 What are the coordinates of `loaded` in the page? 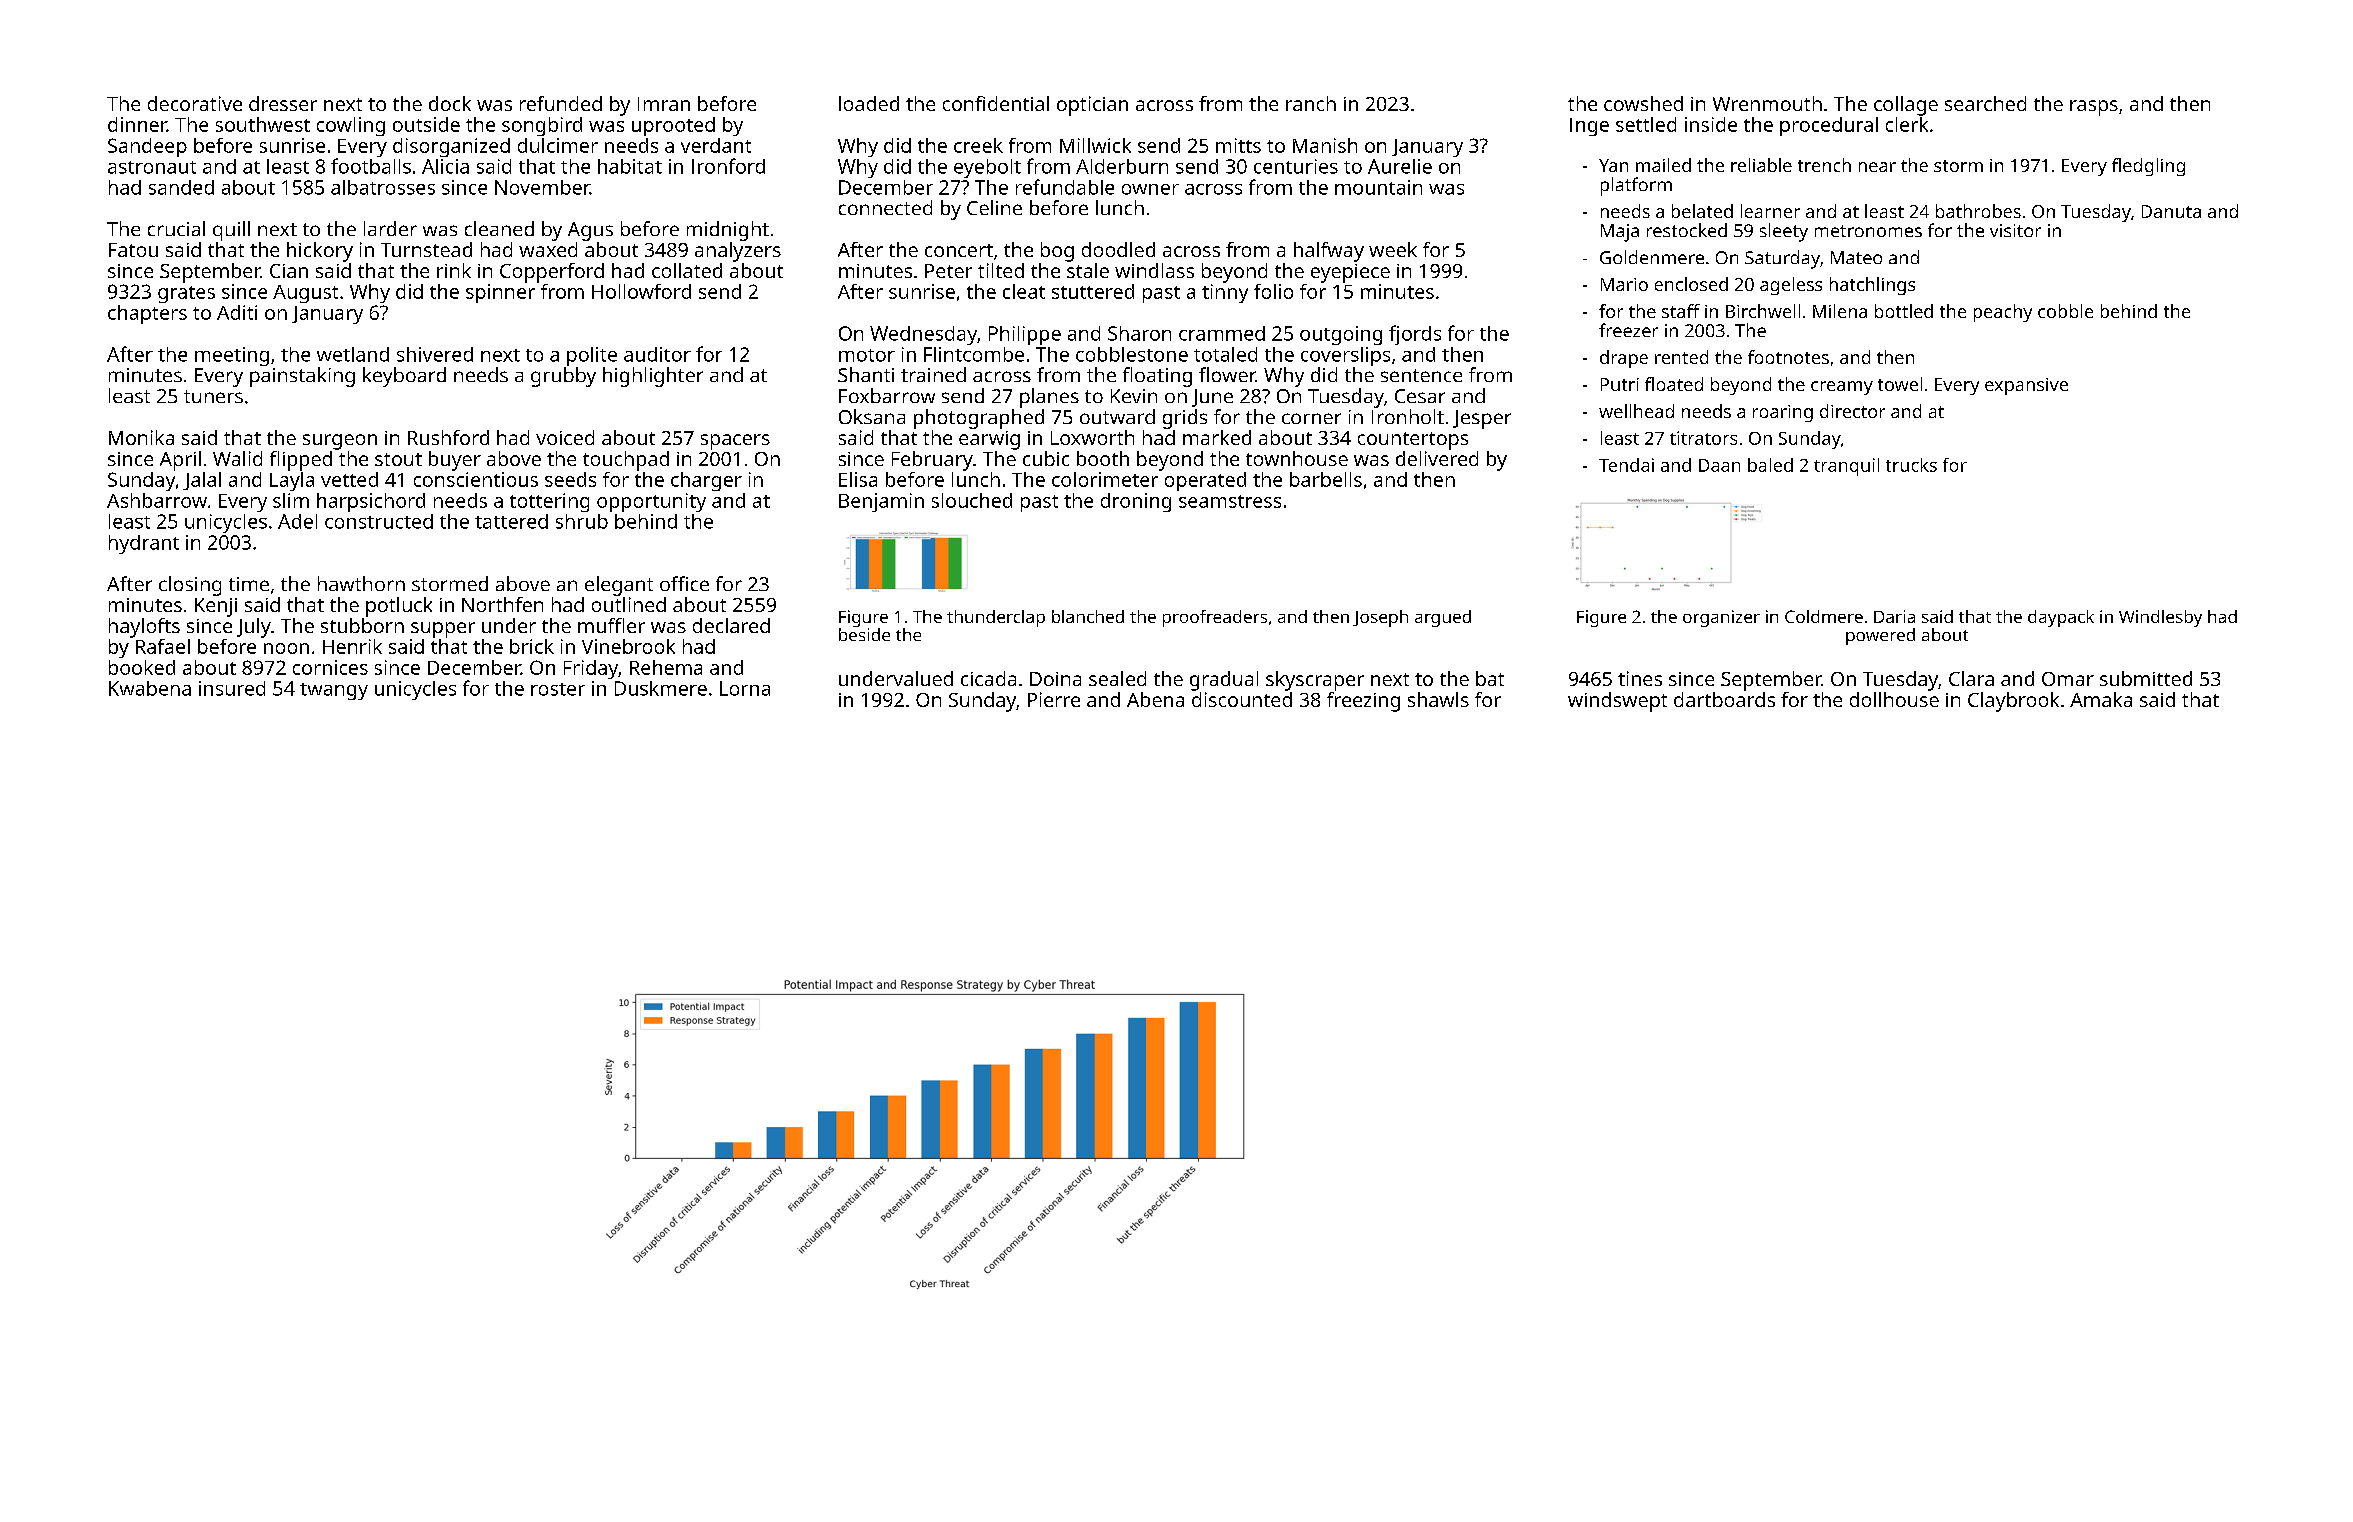 It's located at (869, 103).
